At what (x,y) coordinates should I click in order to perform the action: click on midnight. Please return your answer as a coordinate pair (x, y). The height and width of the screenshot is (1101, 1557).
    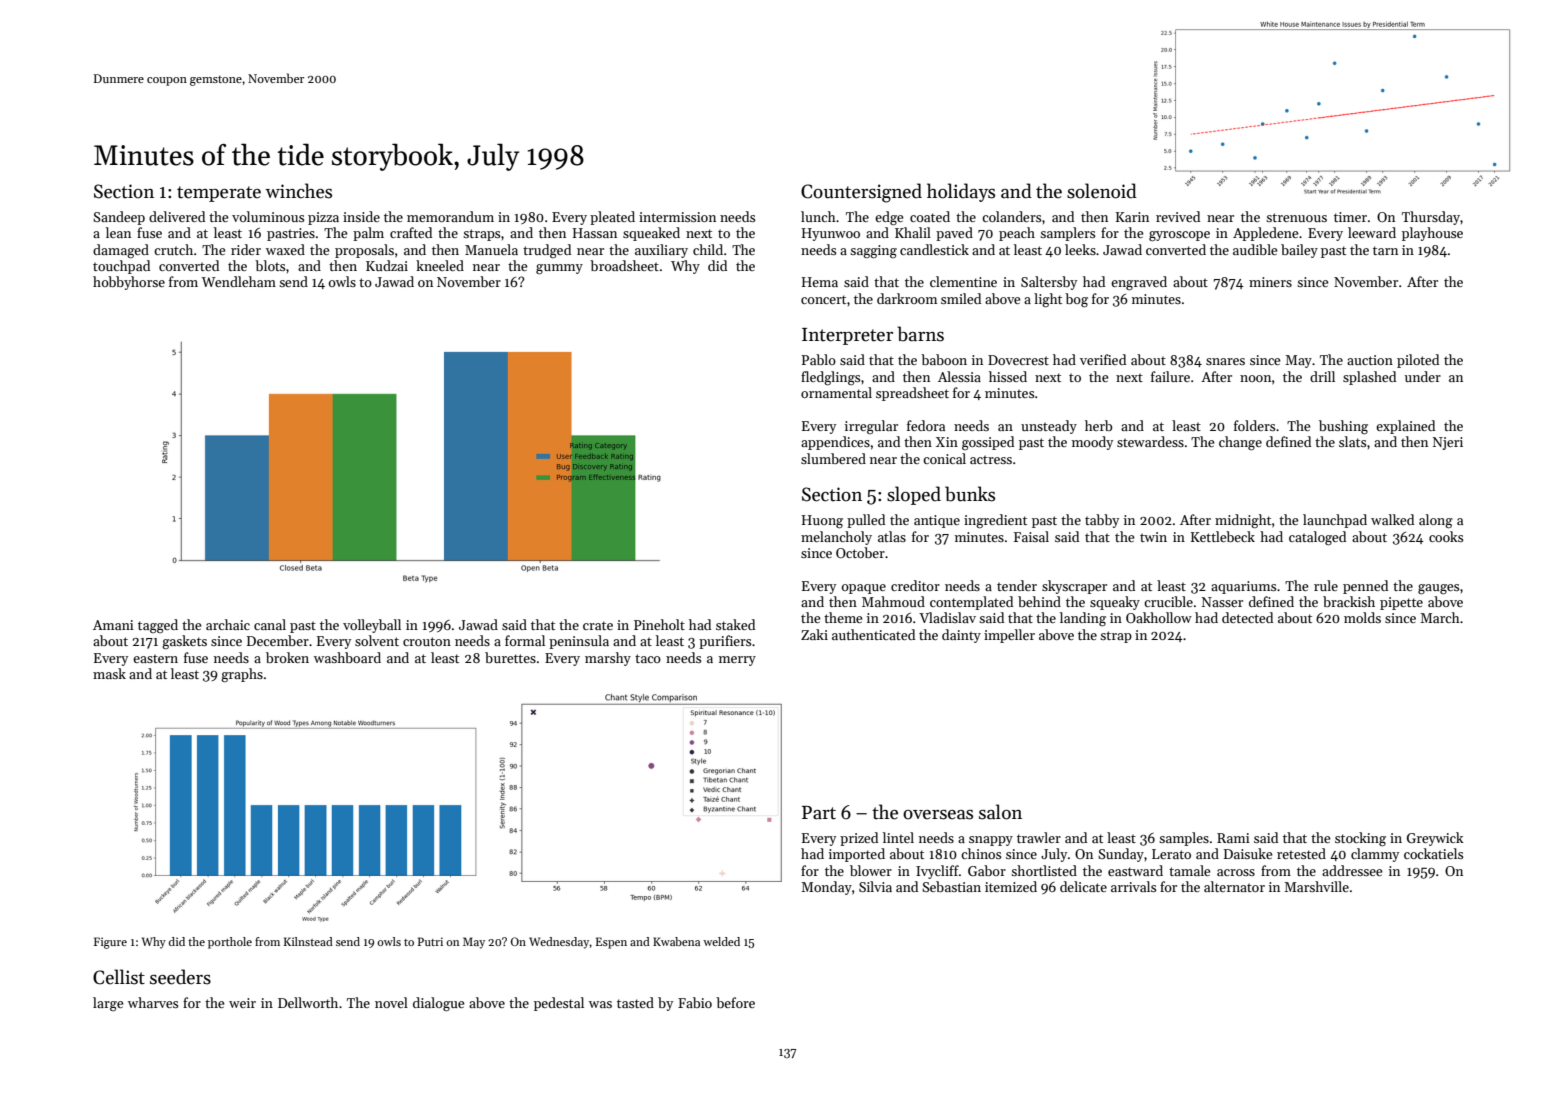
    Looking at the image, I should click on (1243, 521).
